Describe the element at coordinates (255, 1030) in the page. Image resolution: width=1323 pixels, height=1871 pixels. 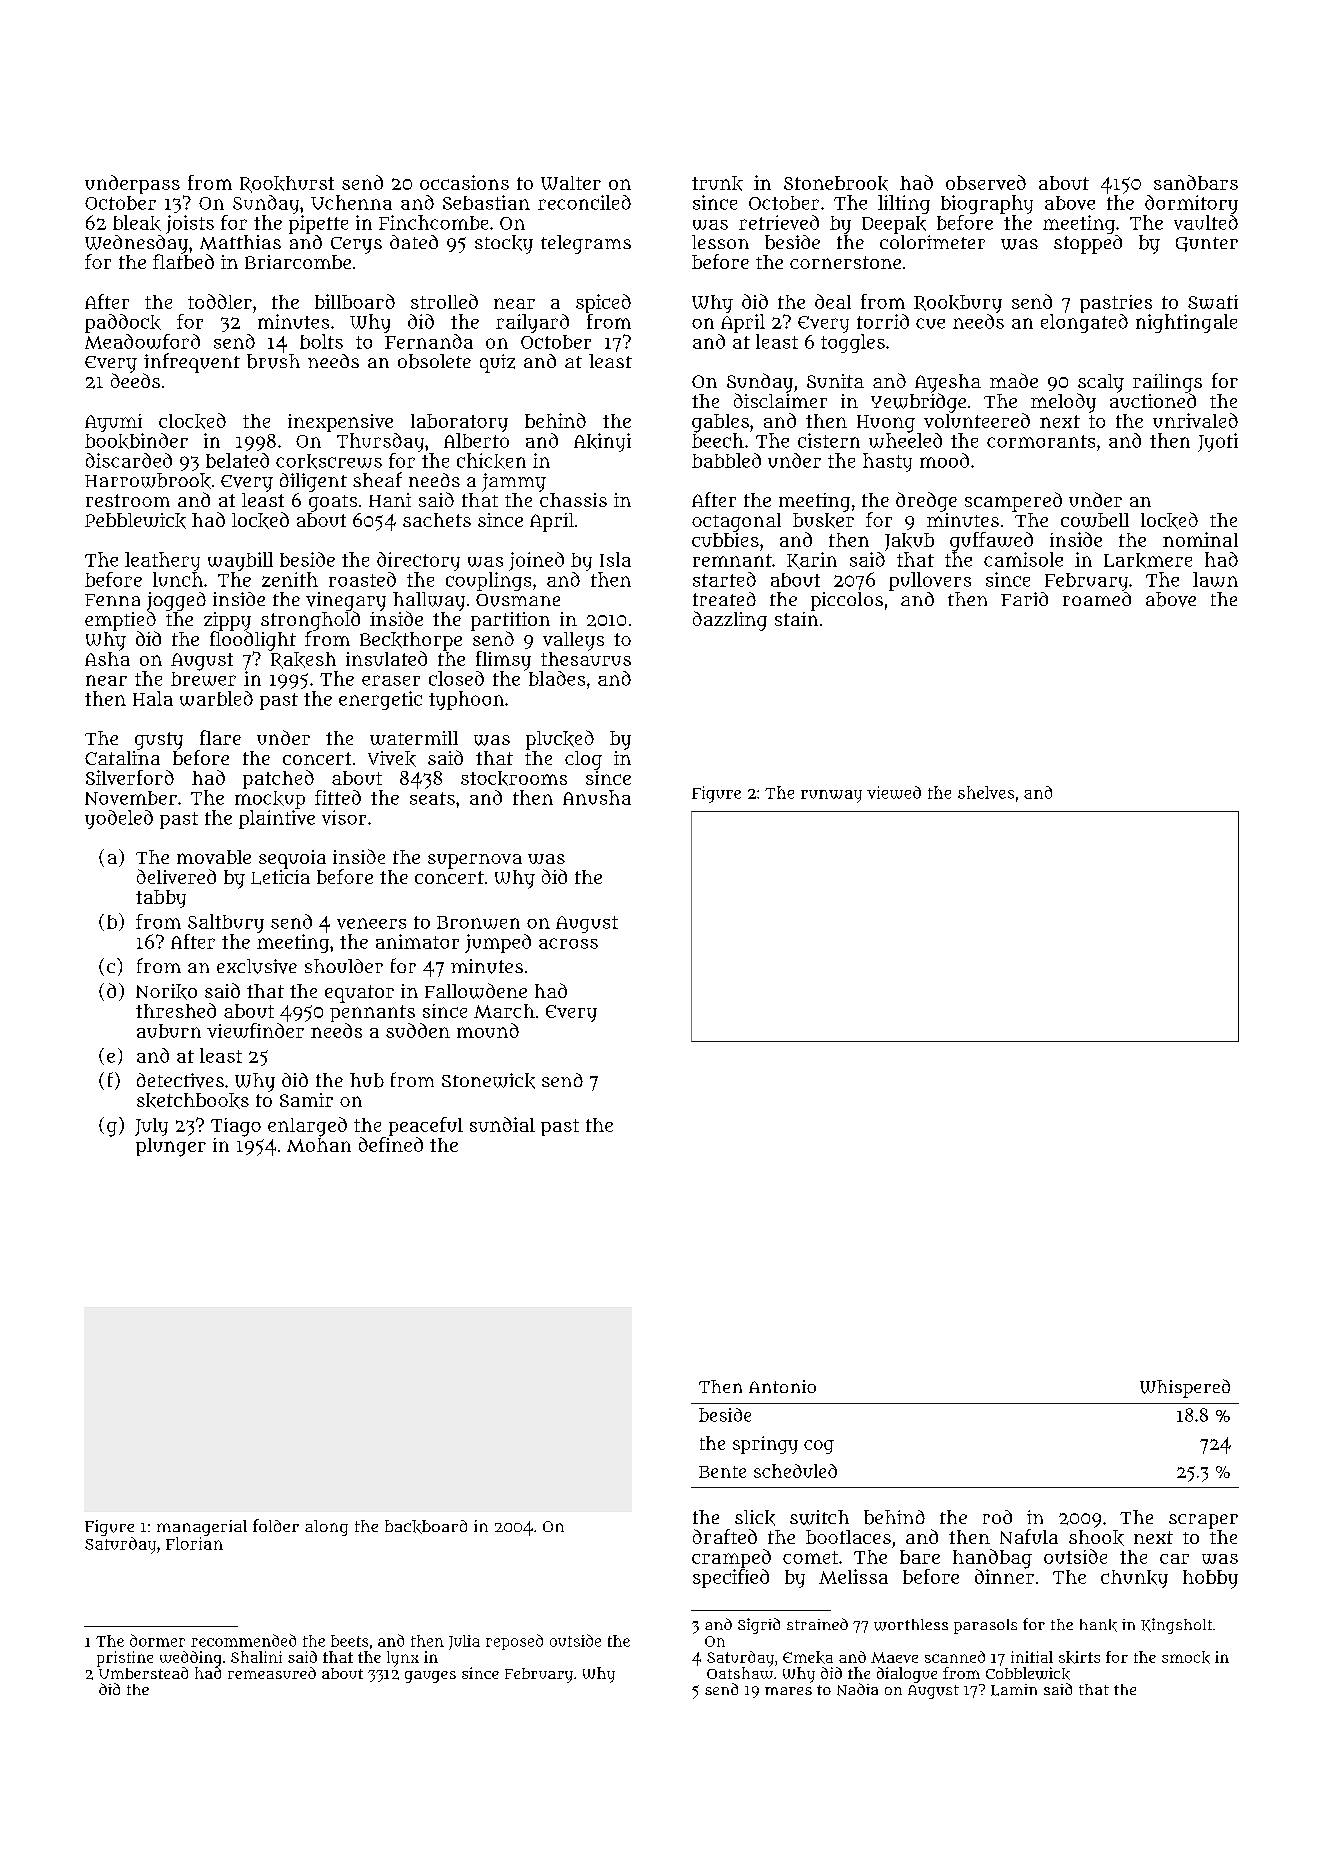
I see `viewfinder` at that location.
